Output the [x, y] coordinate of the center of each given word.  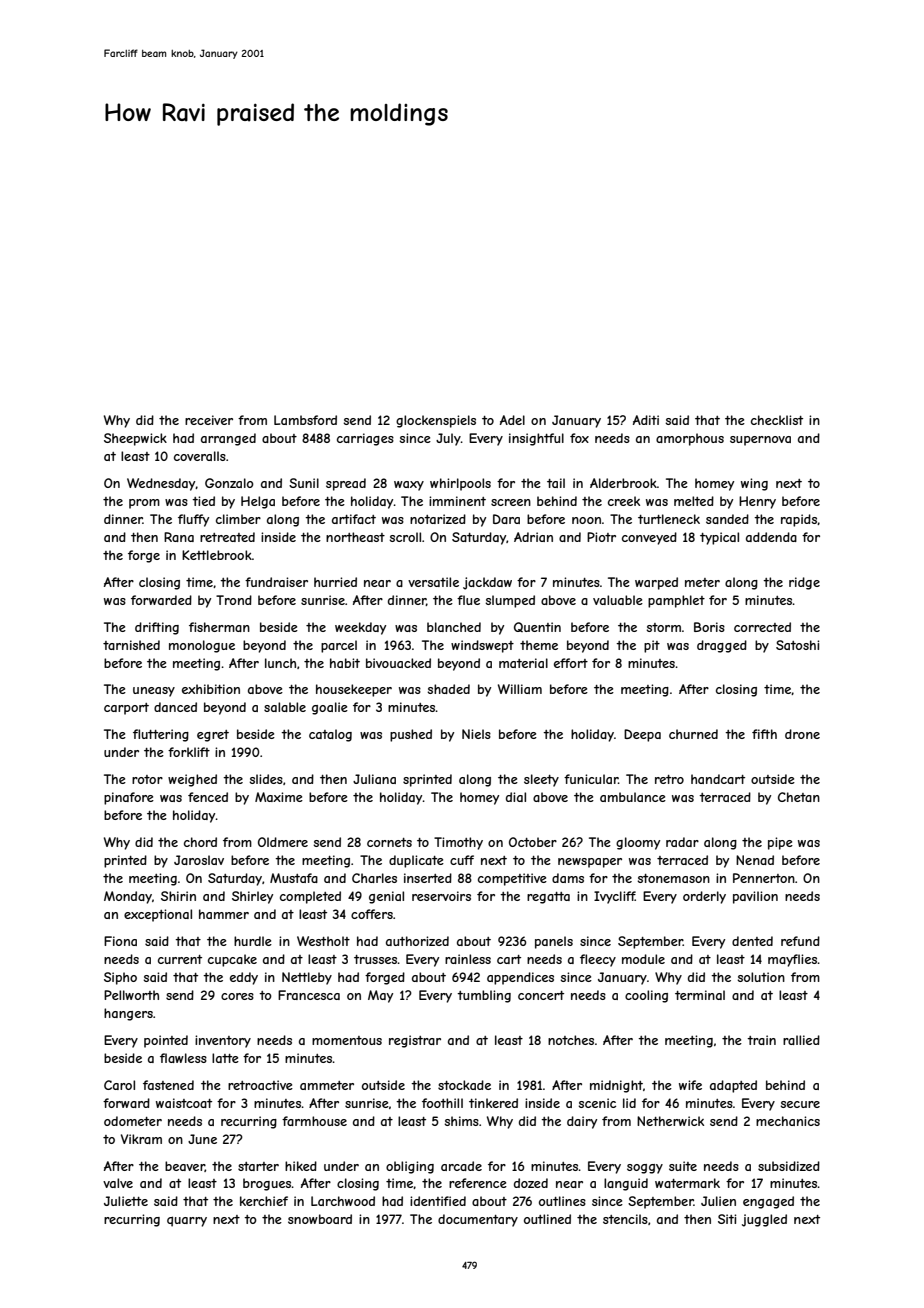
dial [516, 797]
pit [652, 646]
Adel [512, 420]
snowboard [320, 1219]
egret [213, 736]
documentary [478, 1220]
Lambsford [305, 420]
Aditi [646, 420]
